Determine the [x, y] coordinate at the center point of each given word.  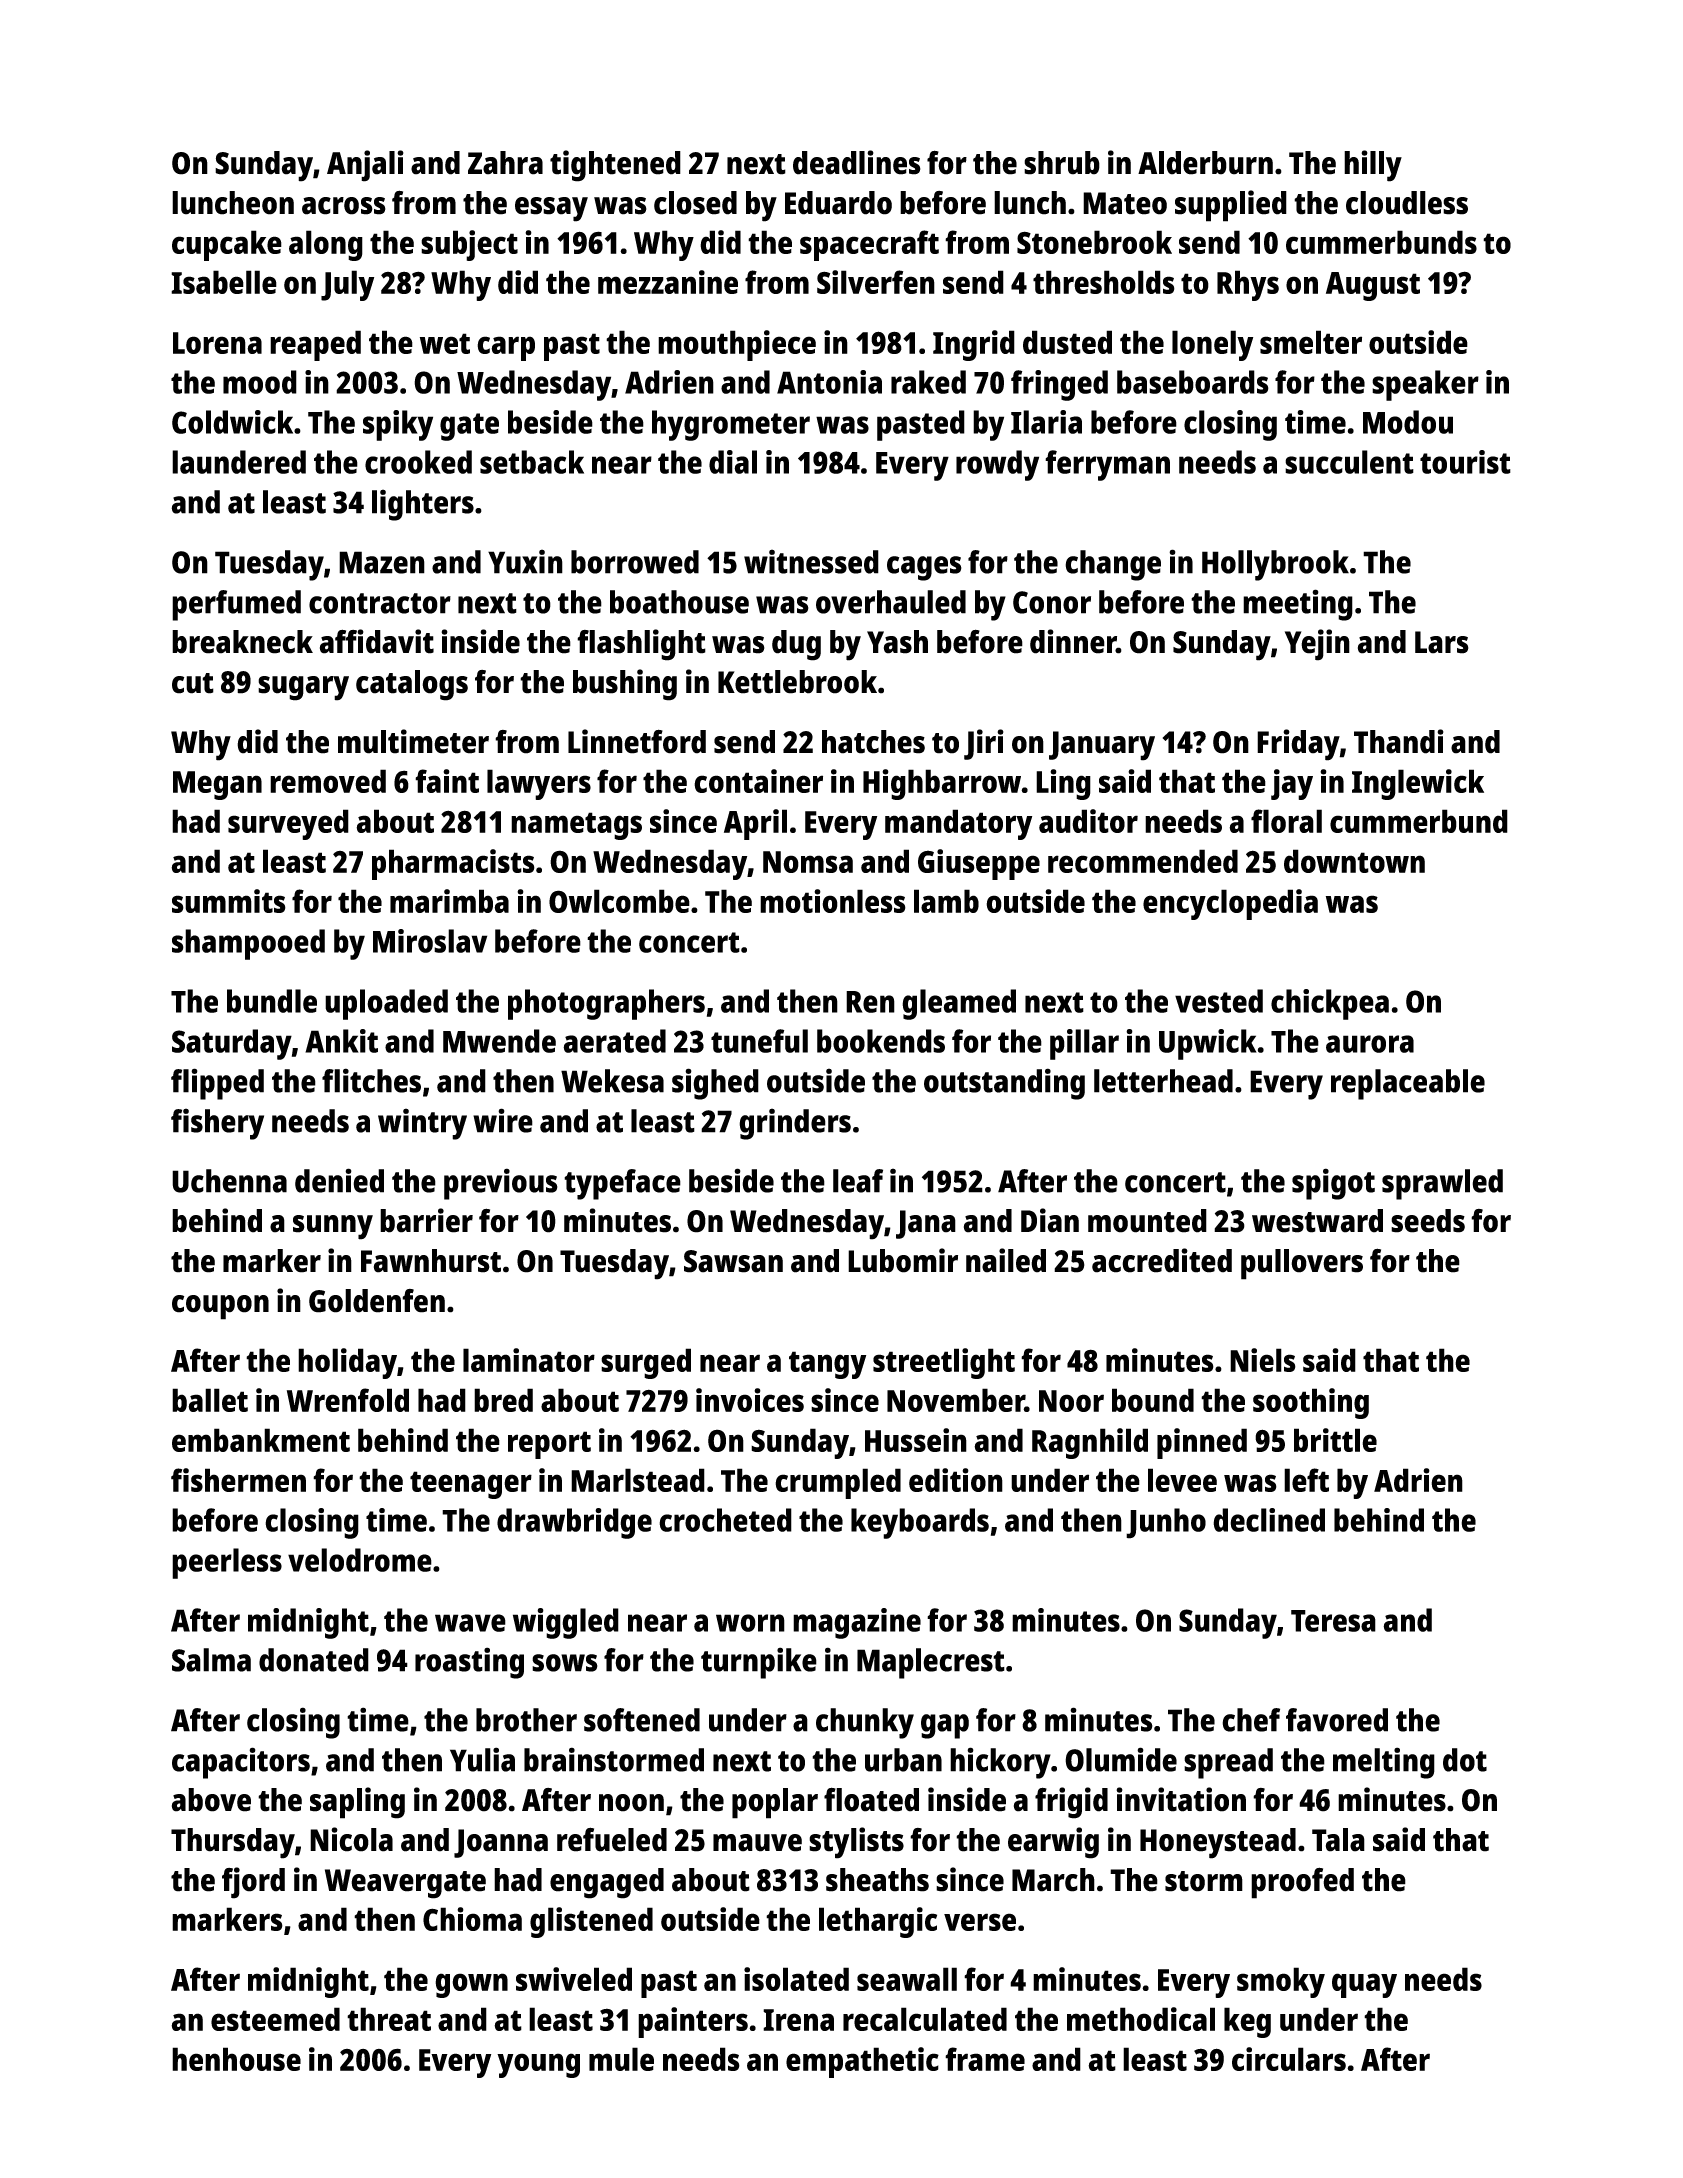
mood [260, 382]
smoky [1281, 1982]
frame [985, 2059]
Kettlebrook [797, 682]
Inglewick [1418, 784]
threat [389, 2019]
